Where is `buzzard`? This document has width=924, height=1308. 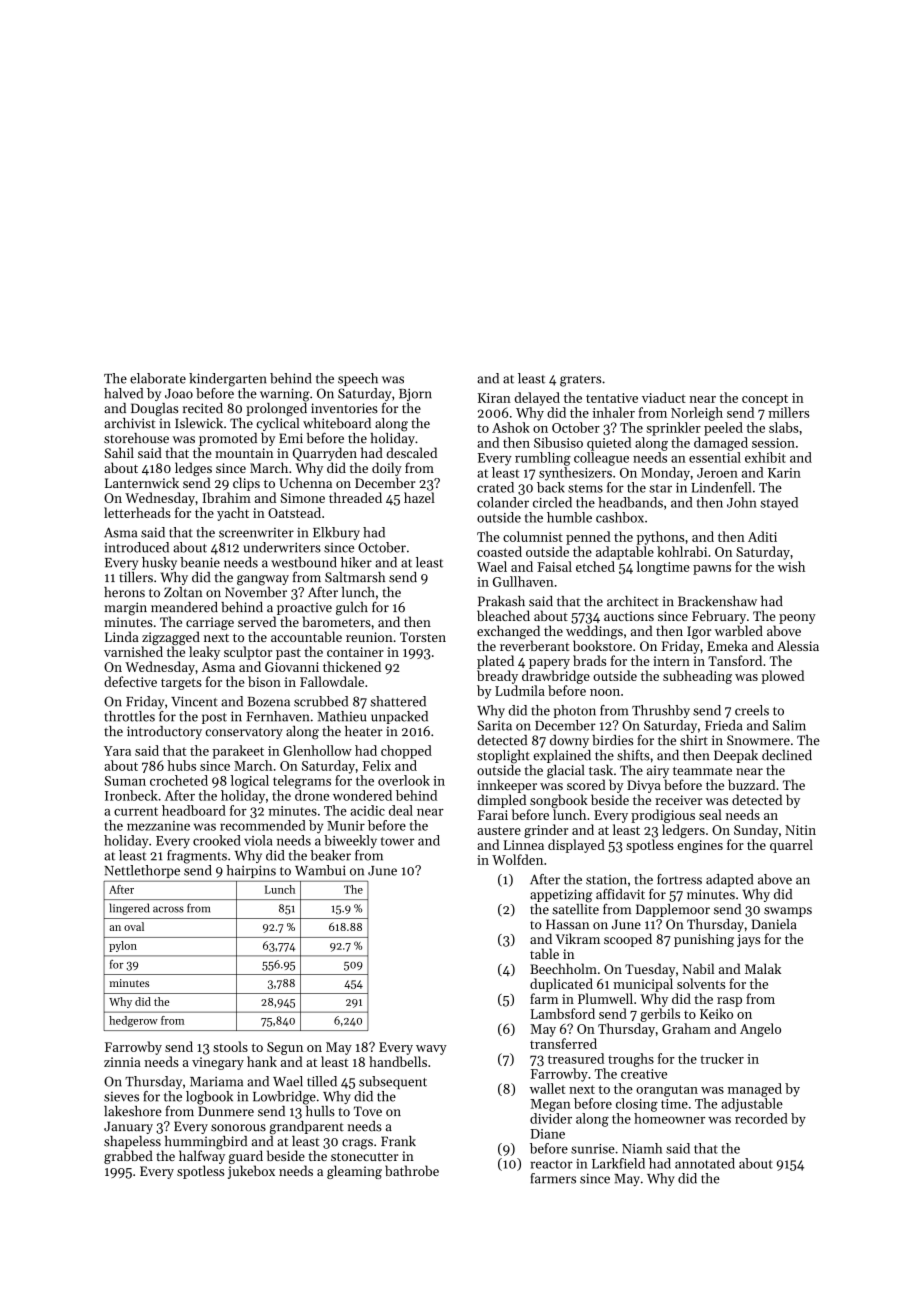
buzzard is located at coordinates (751, 784).
